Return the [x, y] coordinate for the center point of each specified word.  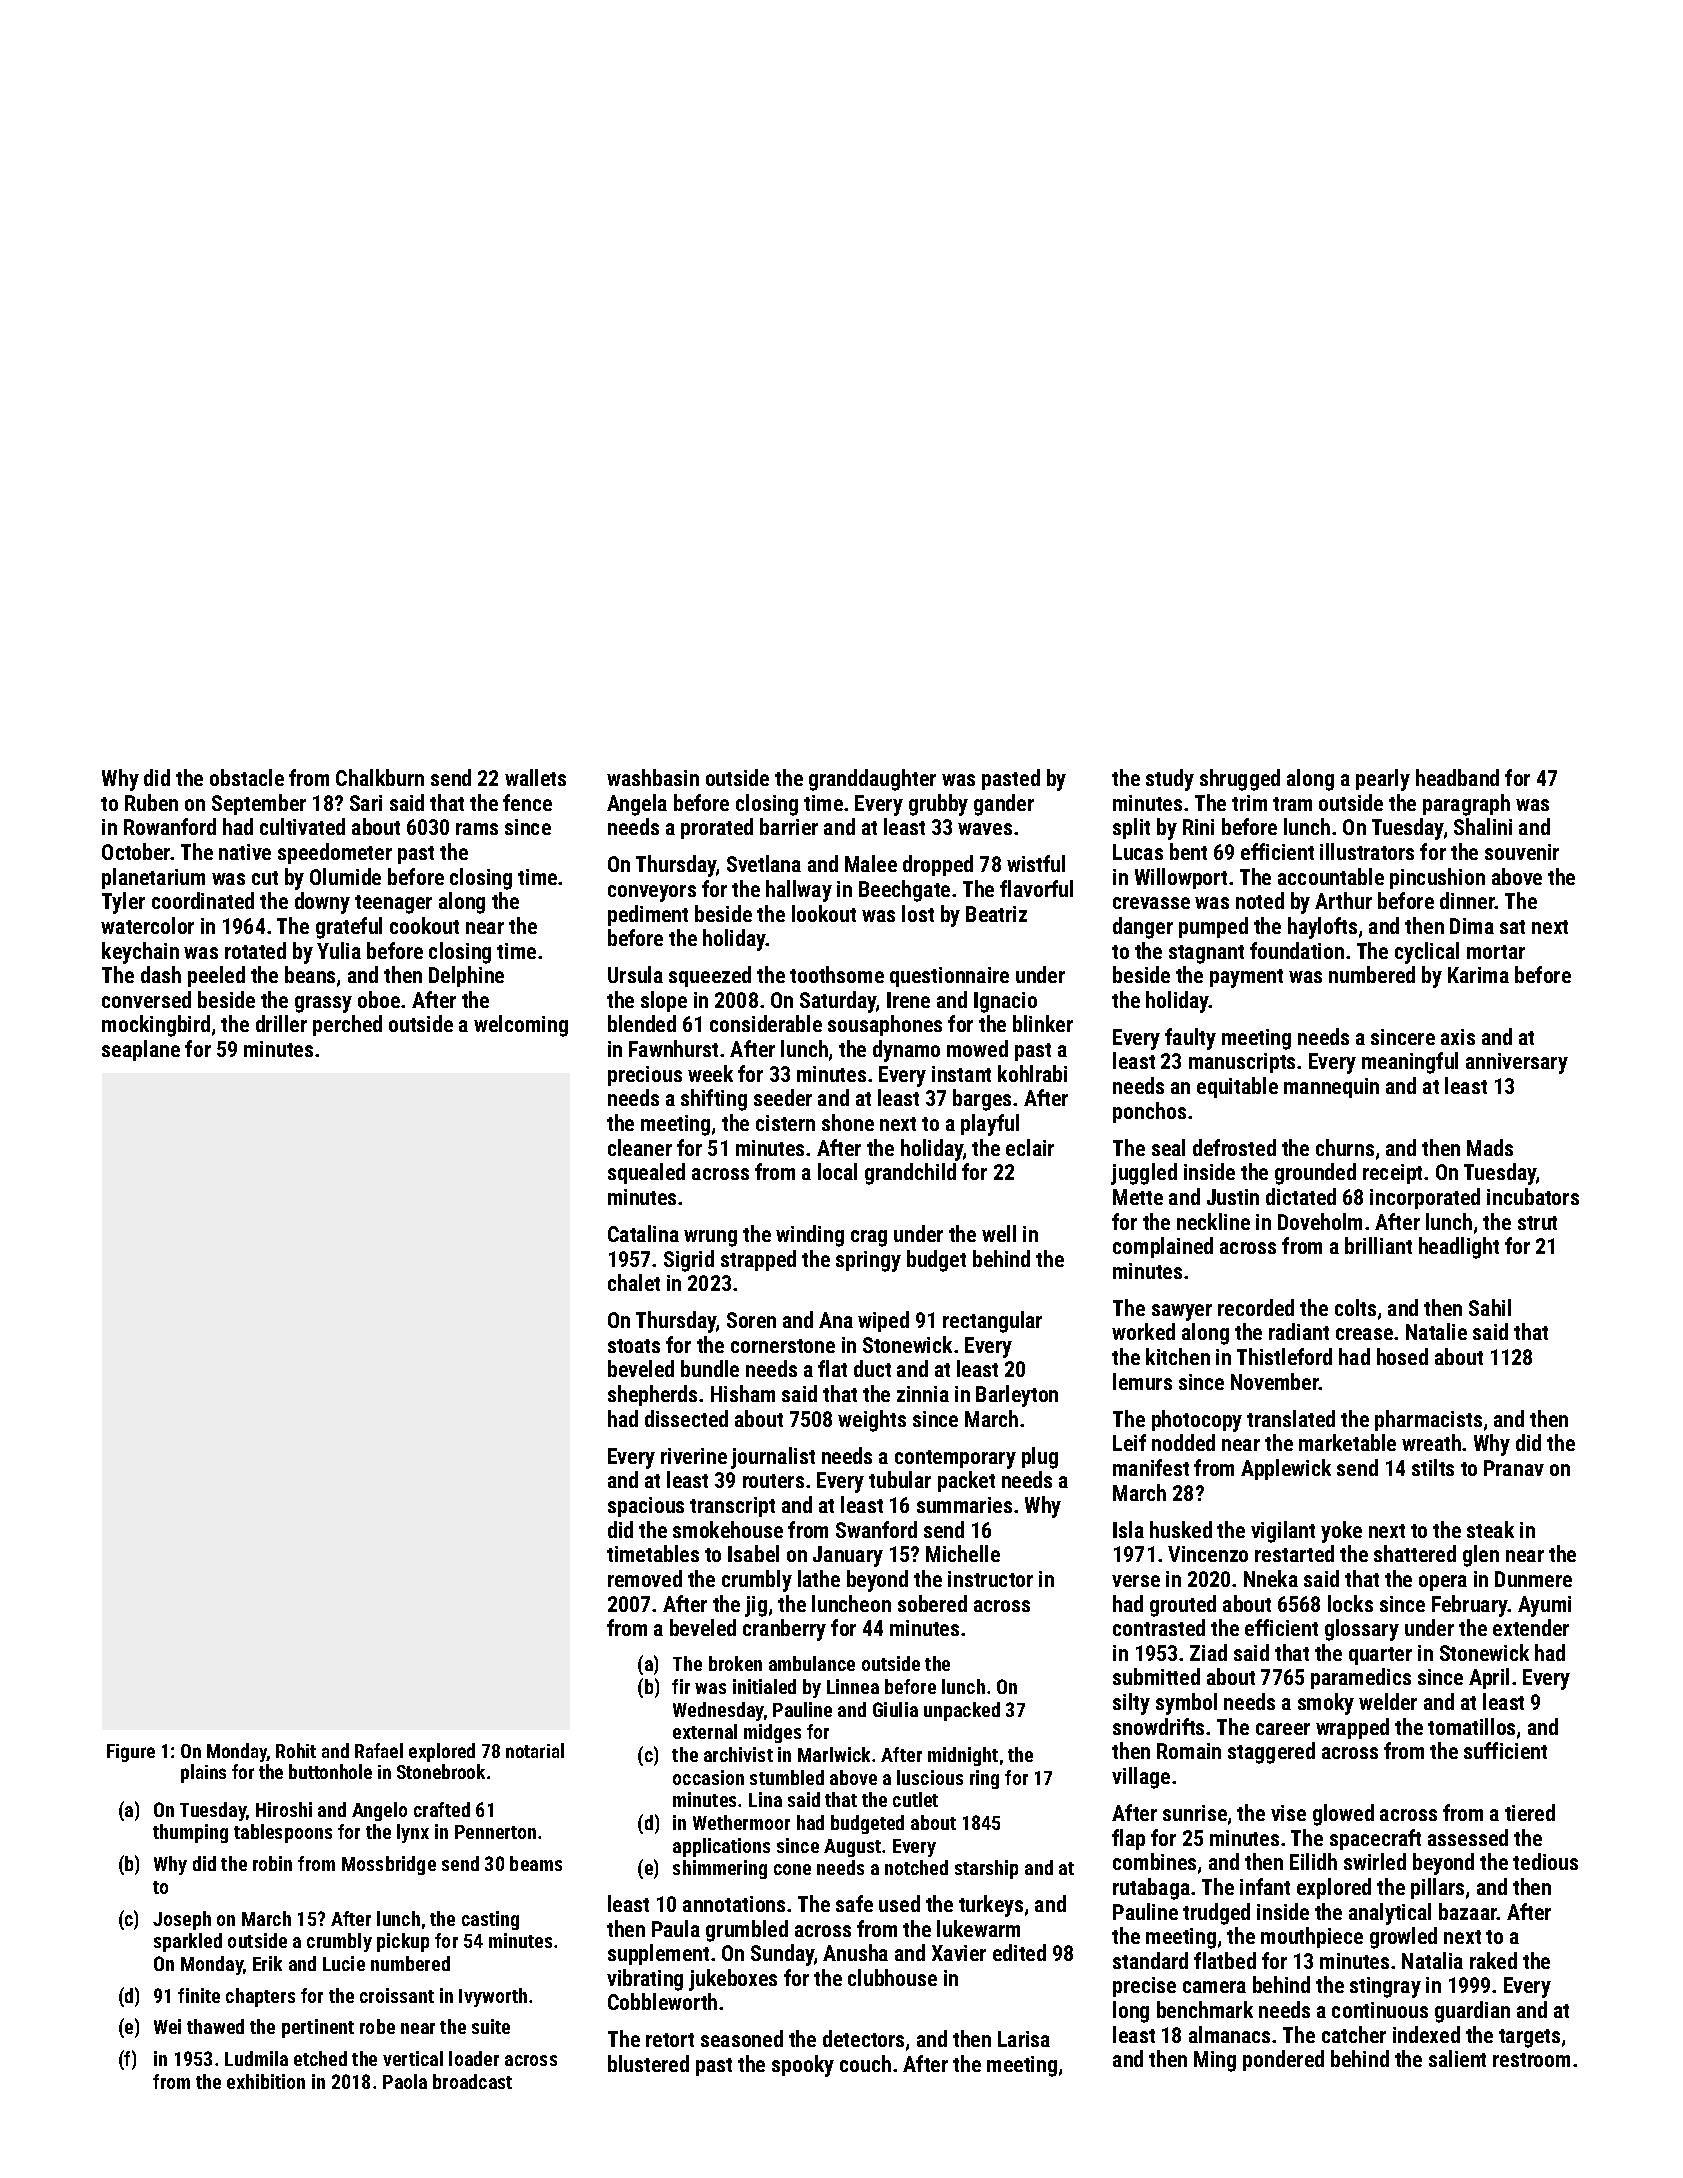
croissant [397, 1995]
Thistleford [1284, 1356]
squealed [646, 1173]
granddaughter [872, 780]
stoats [634, 1346]
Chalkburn [380, 777]
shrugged [1240, 780]
